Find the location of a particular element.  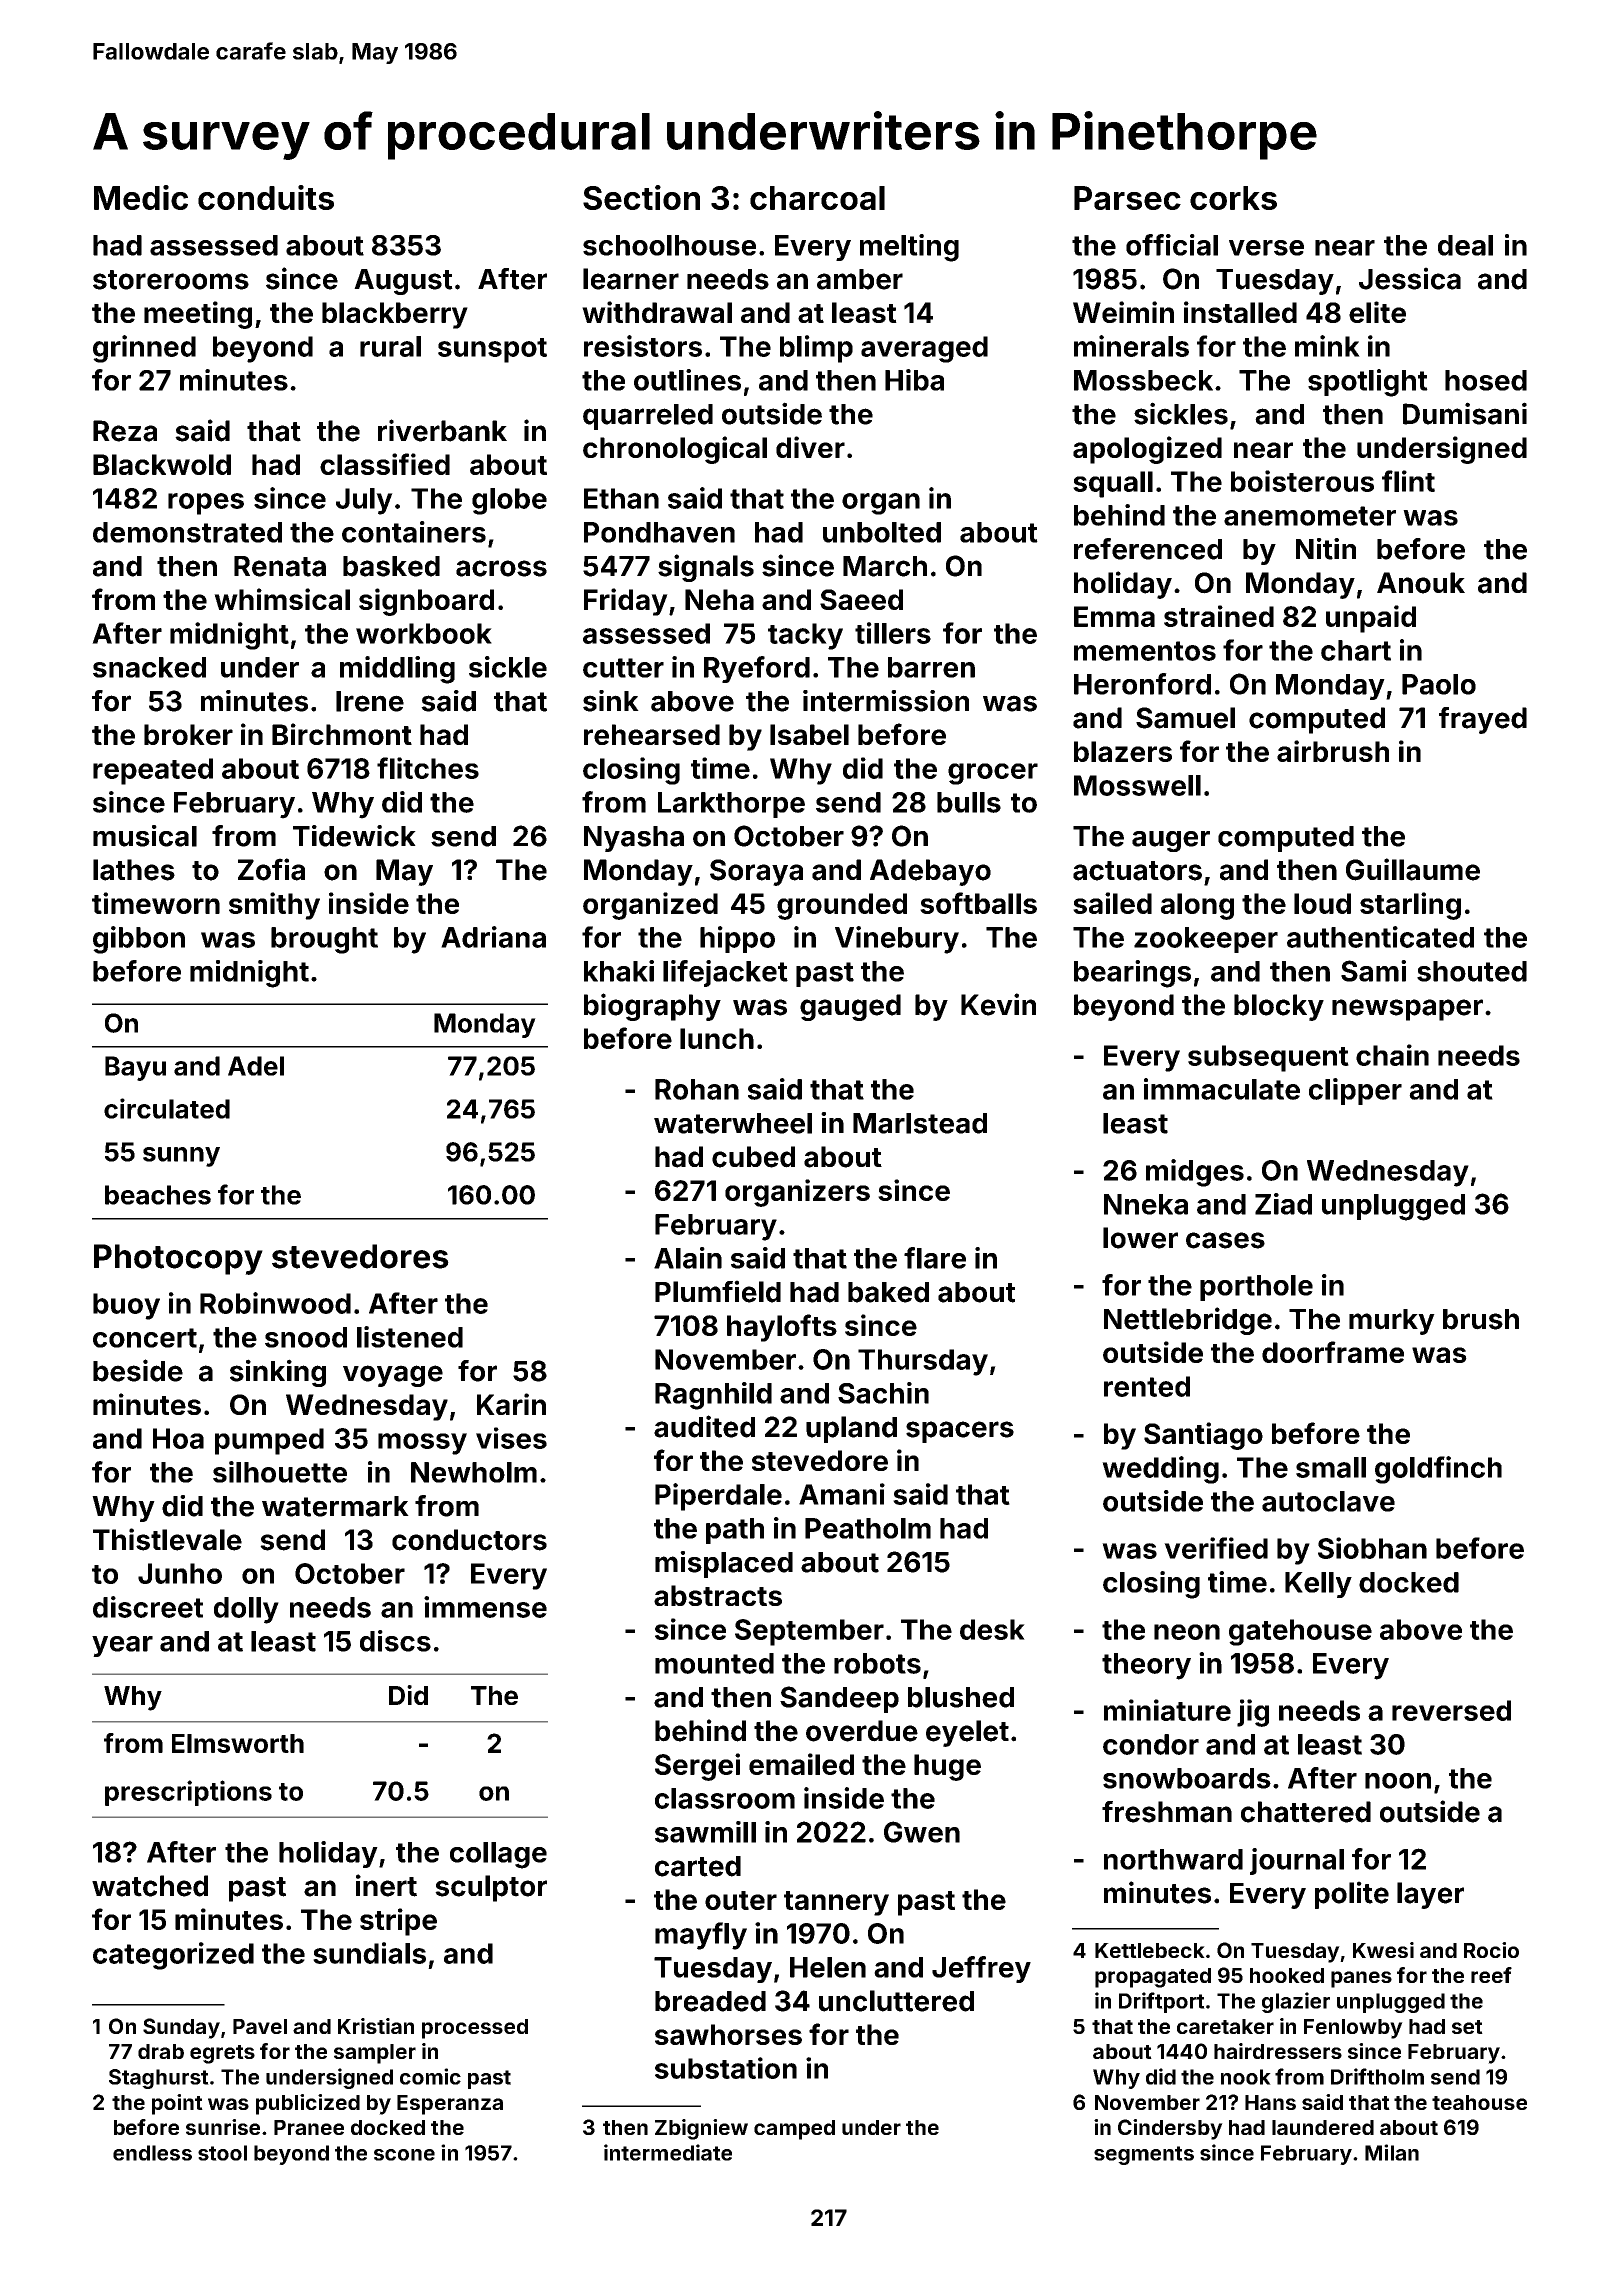

Esperanza is located at coordinates (450, 2105).
